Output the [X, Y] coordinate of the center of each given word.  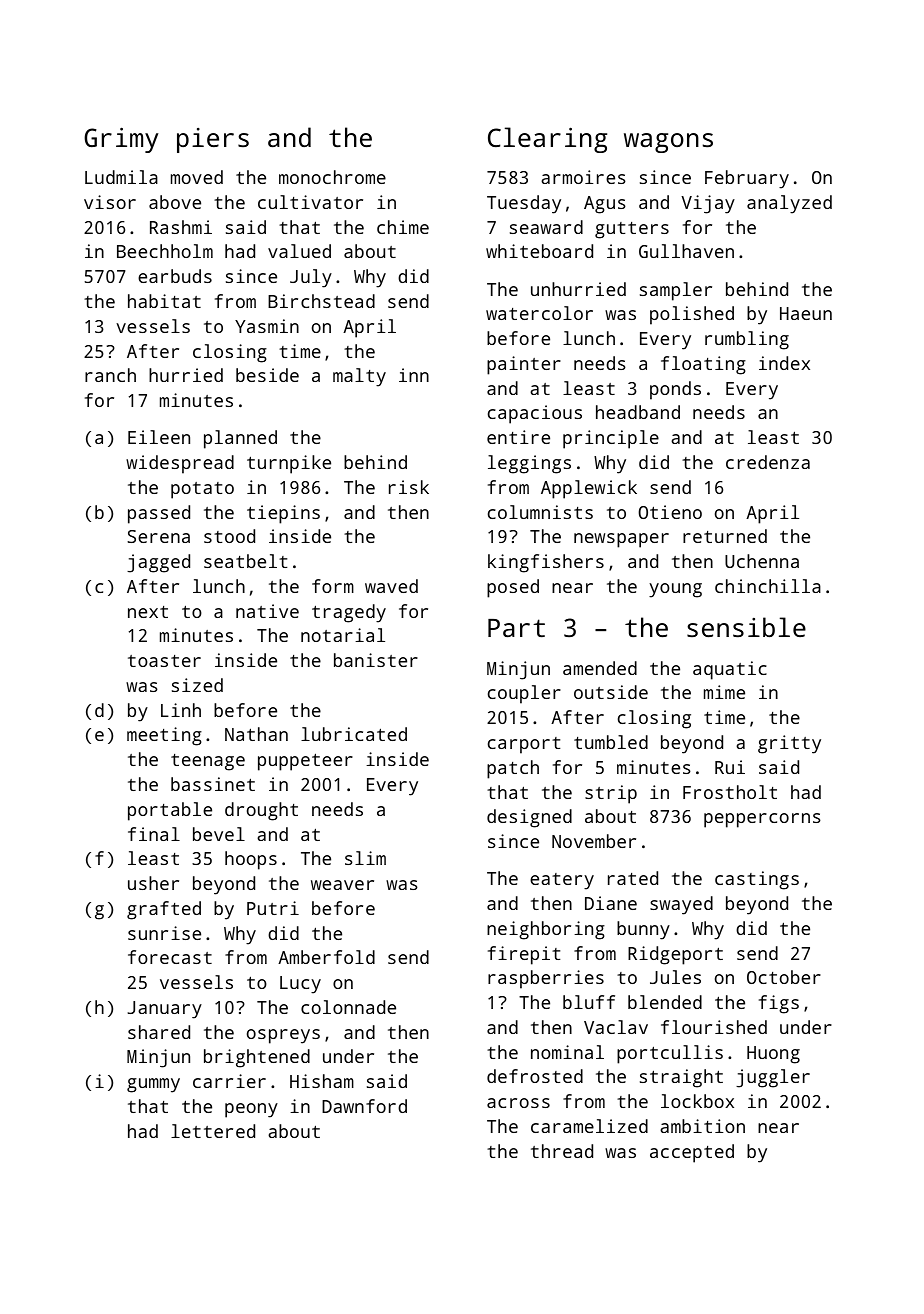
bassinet [213, 784]
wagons [668, 143]
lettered [213, 1131]
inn [414, 375]
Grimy [121, 140]
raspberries [546, 979]
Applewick [589, 489]
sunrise [164, 933]
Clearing [547, 140]
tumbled [611, 742]
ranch [110, 375]
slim [365, 858]
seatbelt [245, 561]
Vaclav [616, 1027]
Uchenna [762, 561]
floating [703, 365]
